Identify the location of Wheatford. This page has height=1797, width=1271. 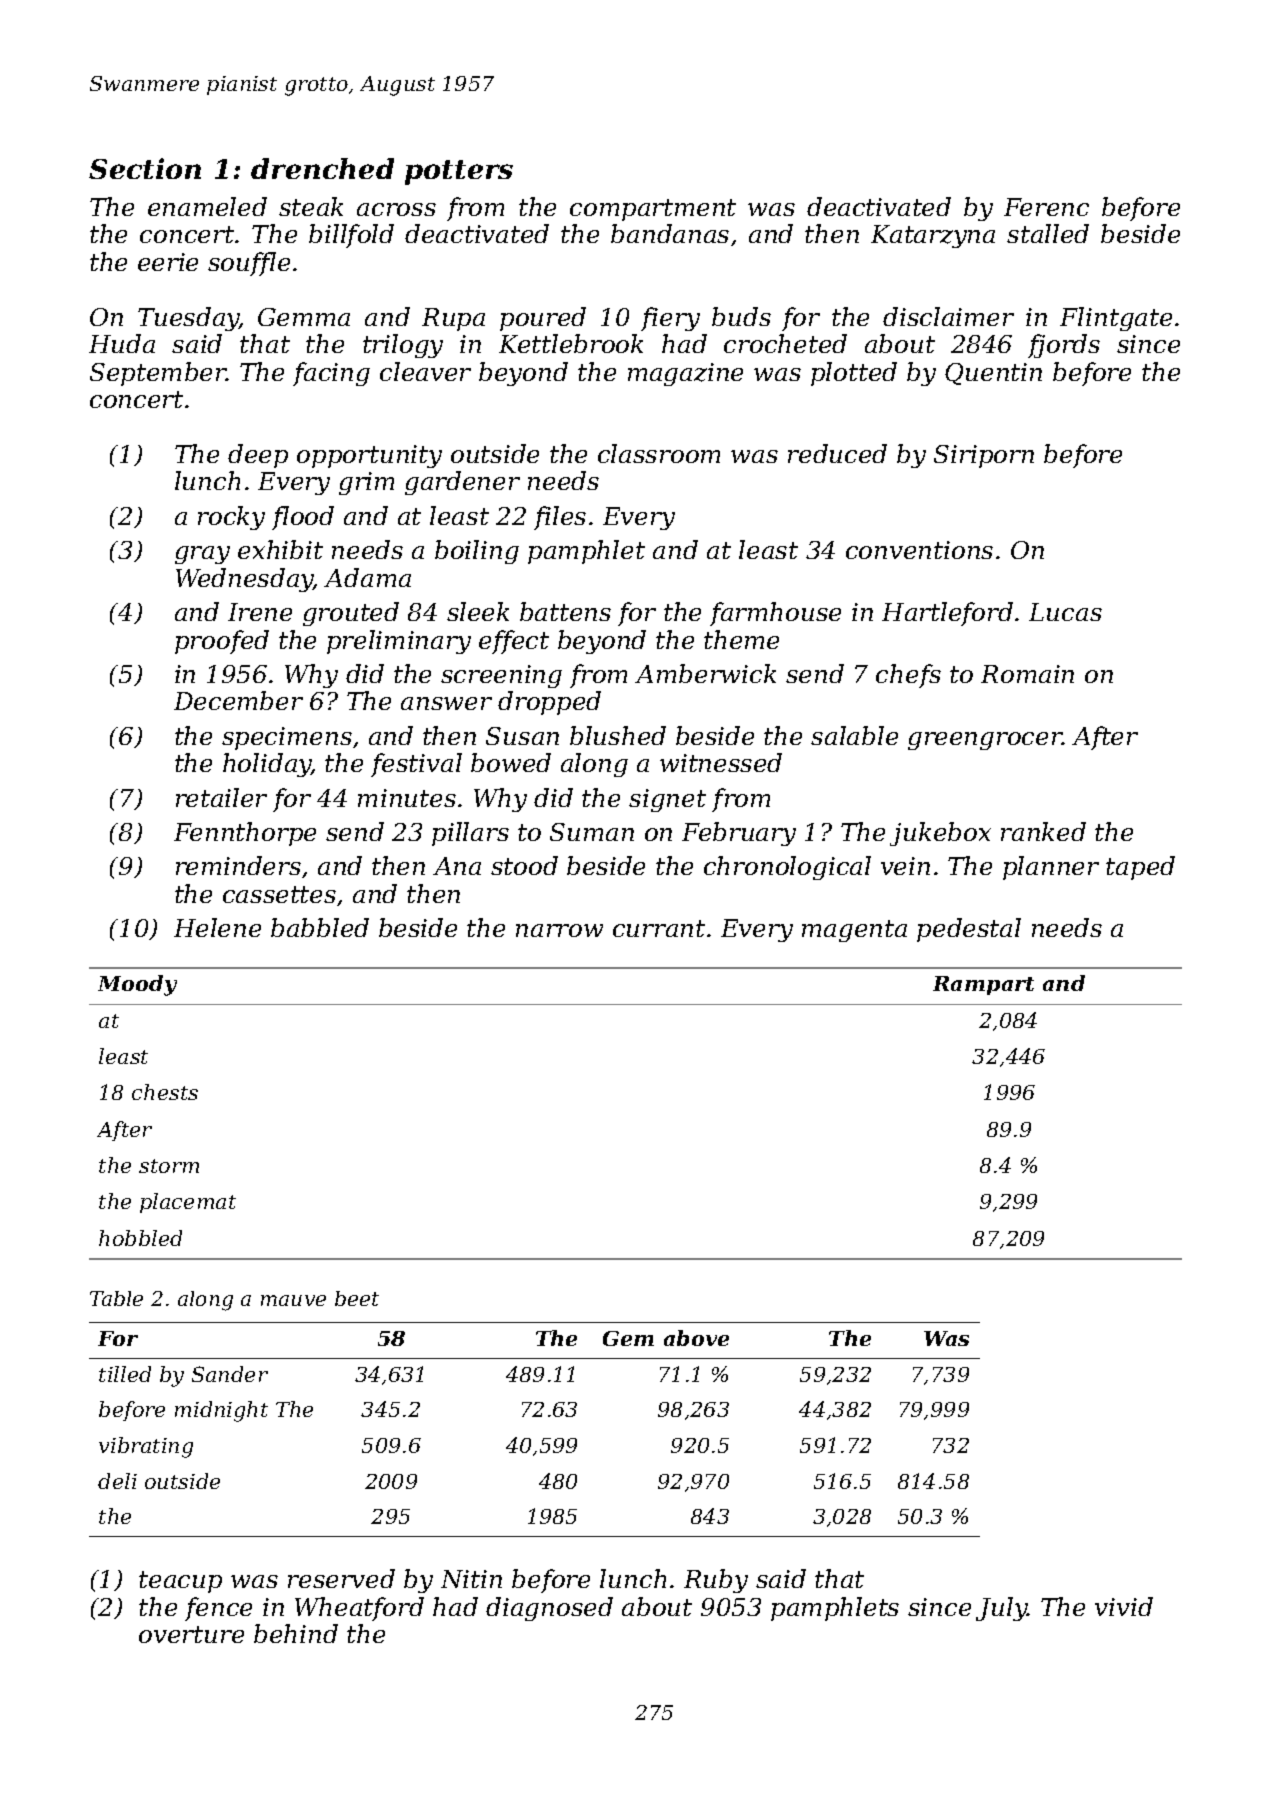
(359, 1609).
